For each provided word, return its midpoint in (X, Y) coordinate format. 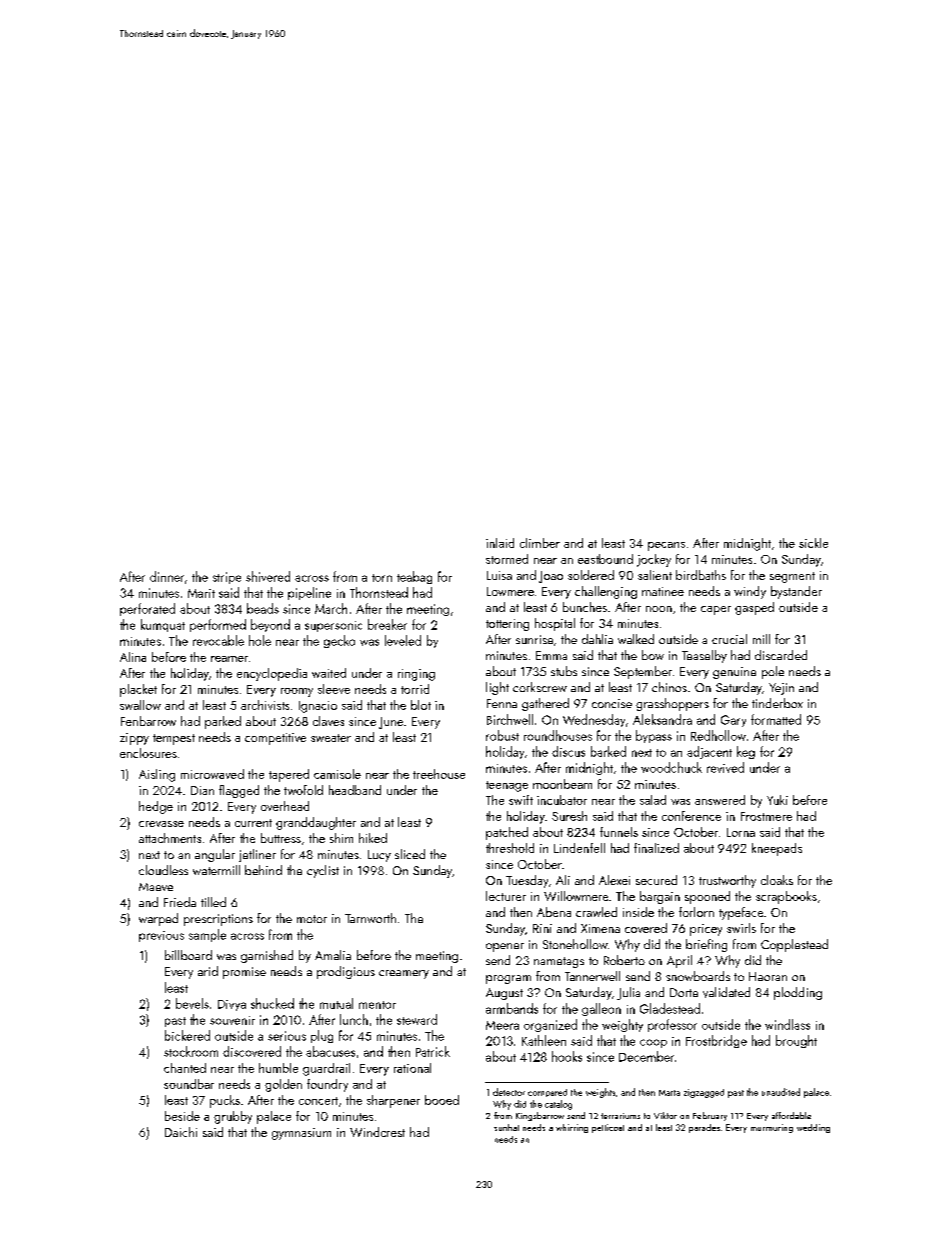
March (331, 608)
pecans (666, 546)
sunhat (506, 1127)
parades (704, 1128)
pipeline (309, 593)
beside (182, 1116)
